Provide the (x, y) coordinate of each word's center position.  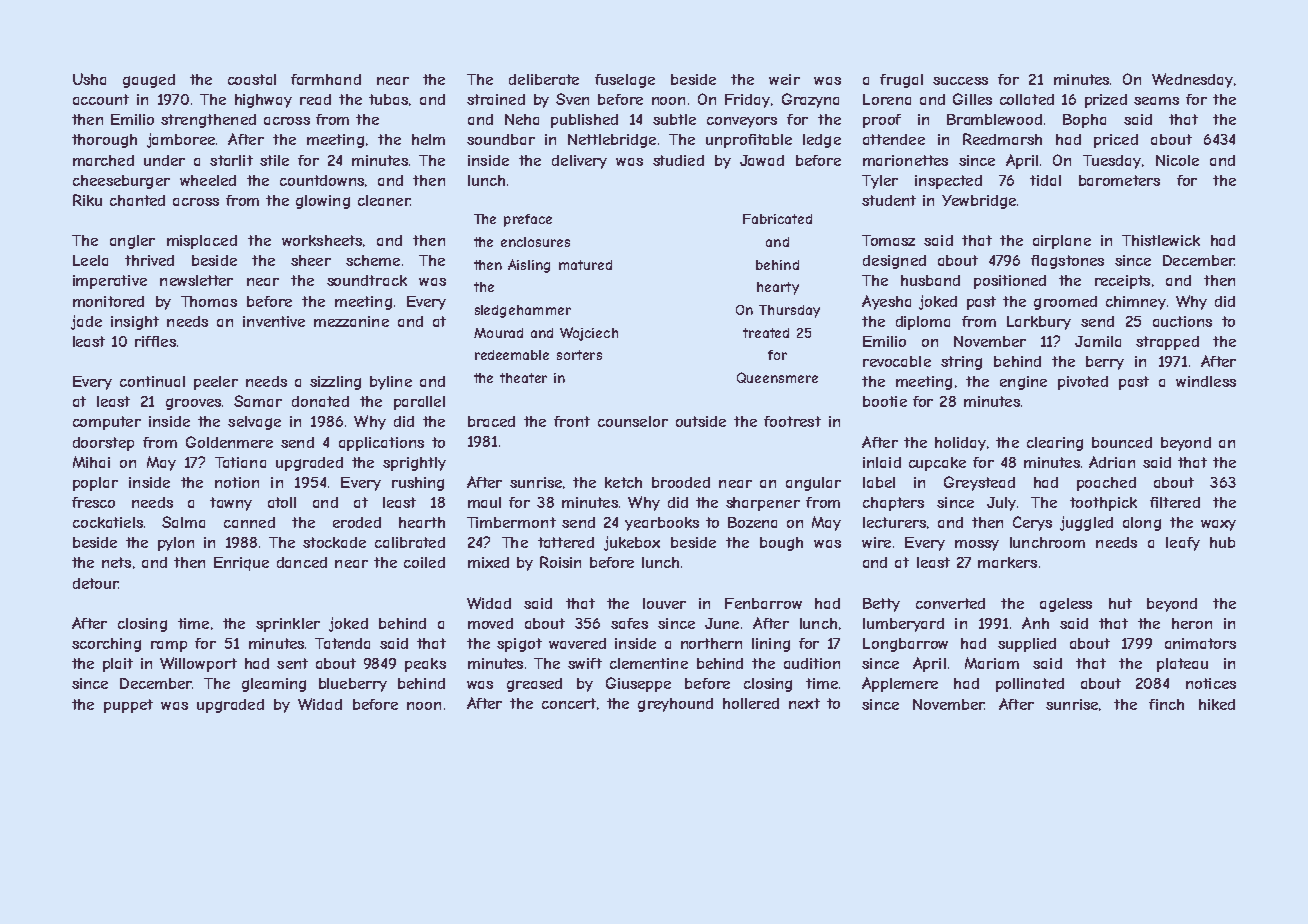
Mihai (91, 462)
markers (1007, 562)
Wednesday (1192, 80)
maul (484, 502)
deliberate (544, 79)
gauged (149, 81)
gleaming (274, 685)
